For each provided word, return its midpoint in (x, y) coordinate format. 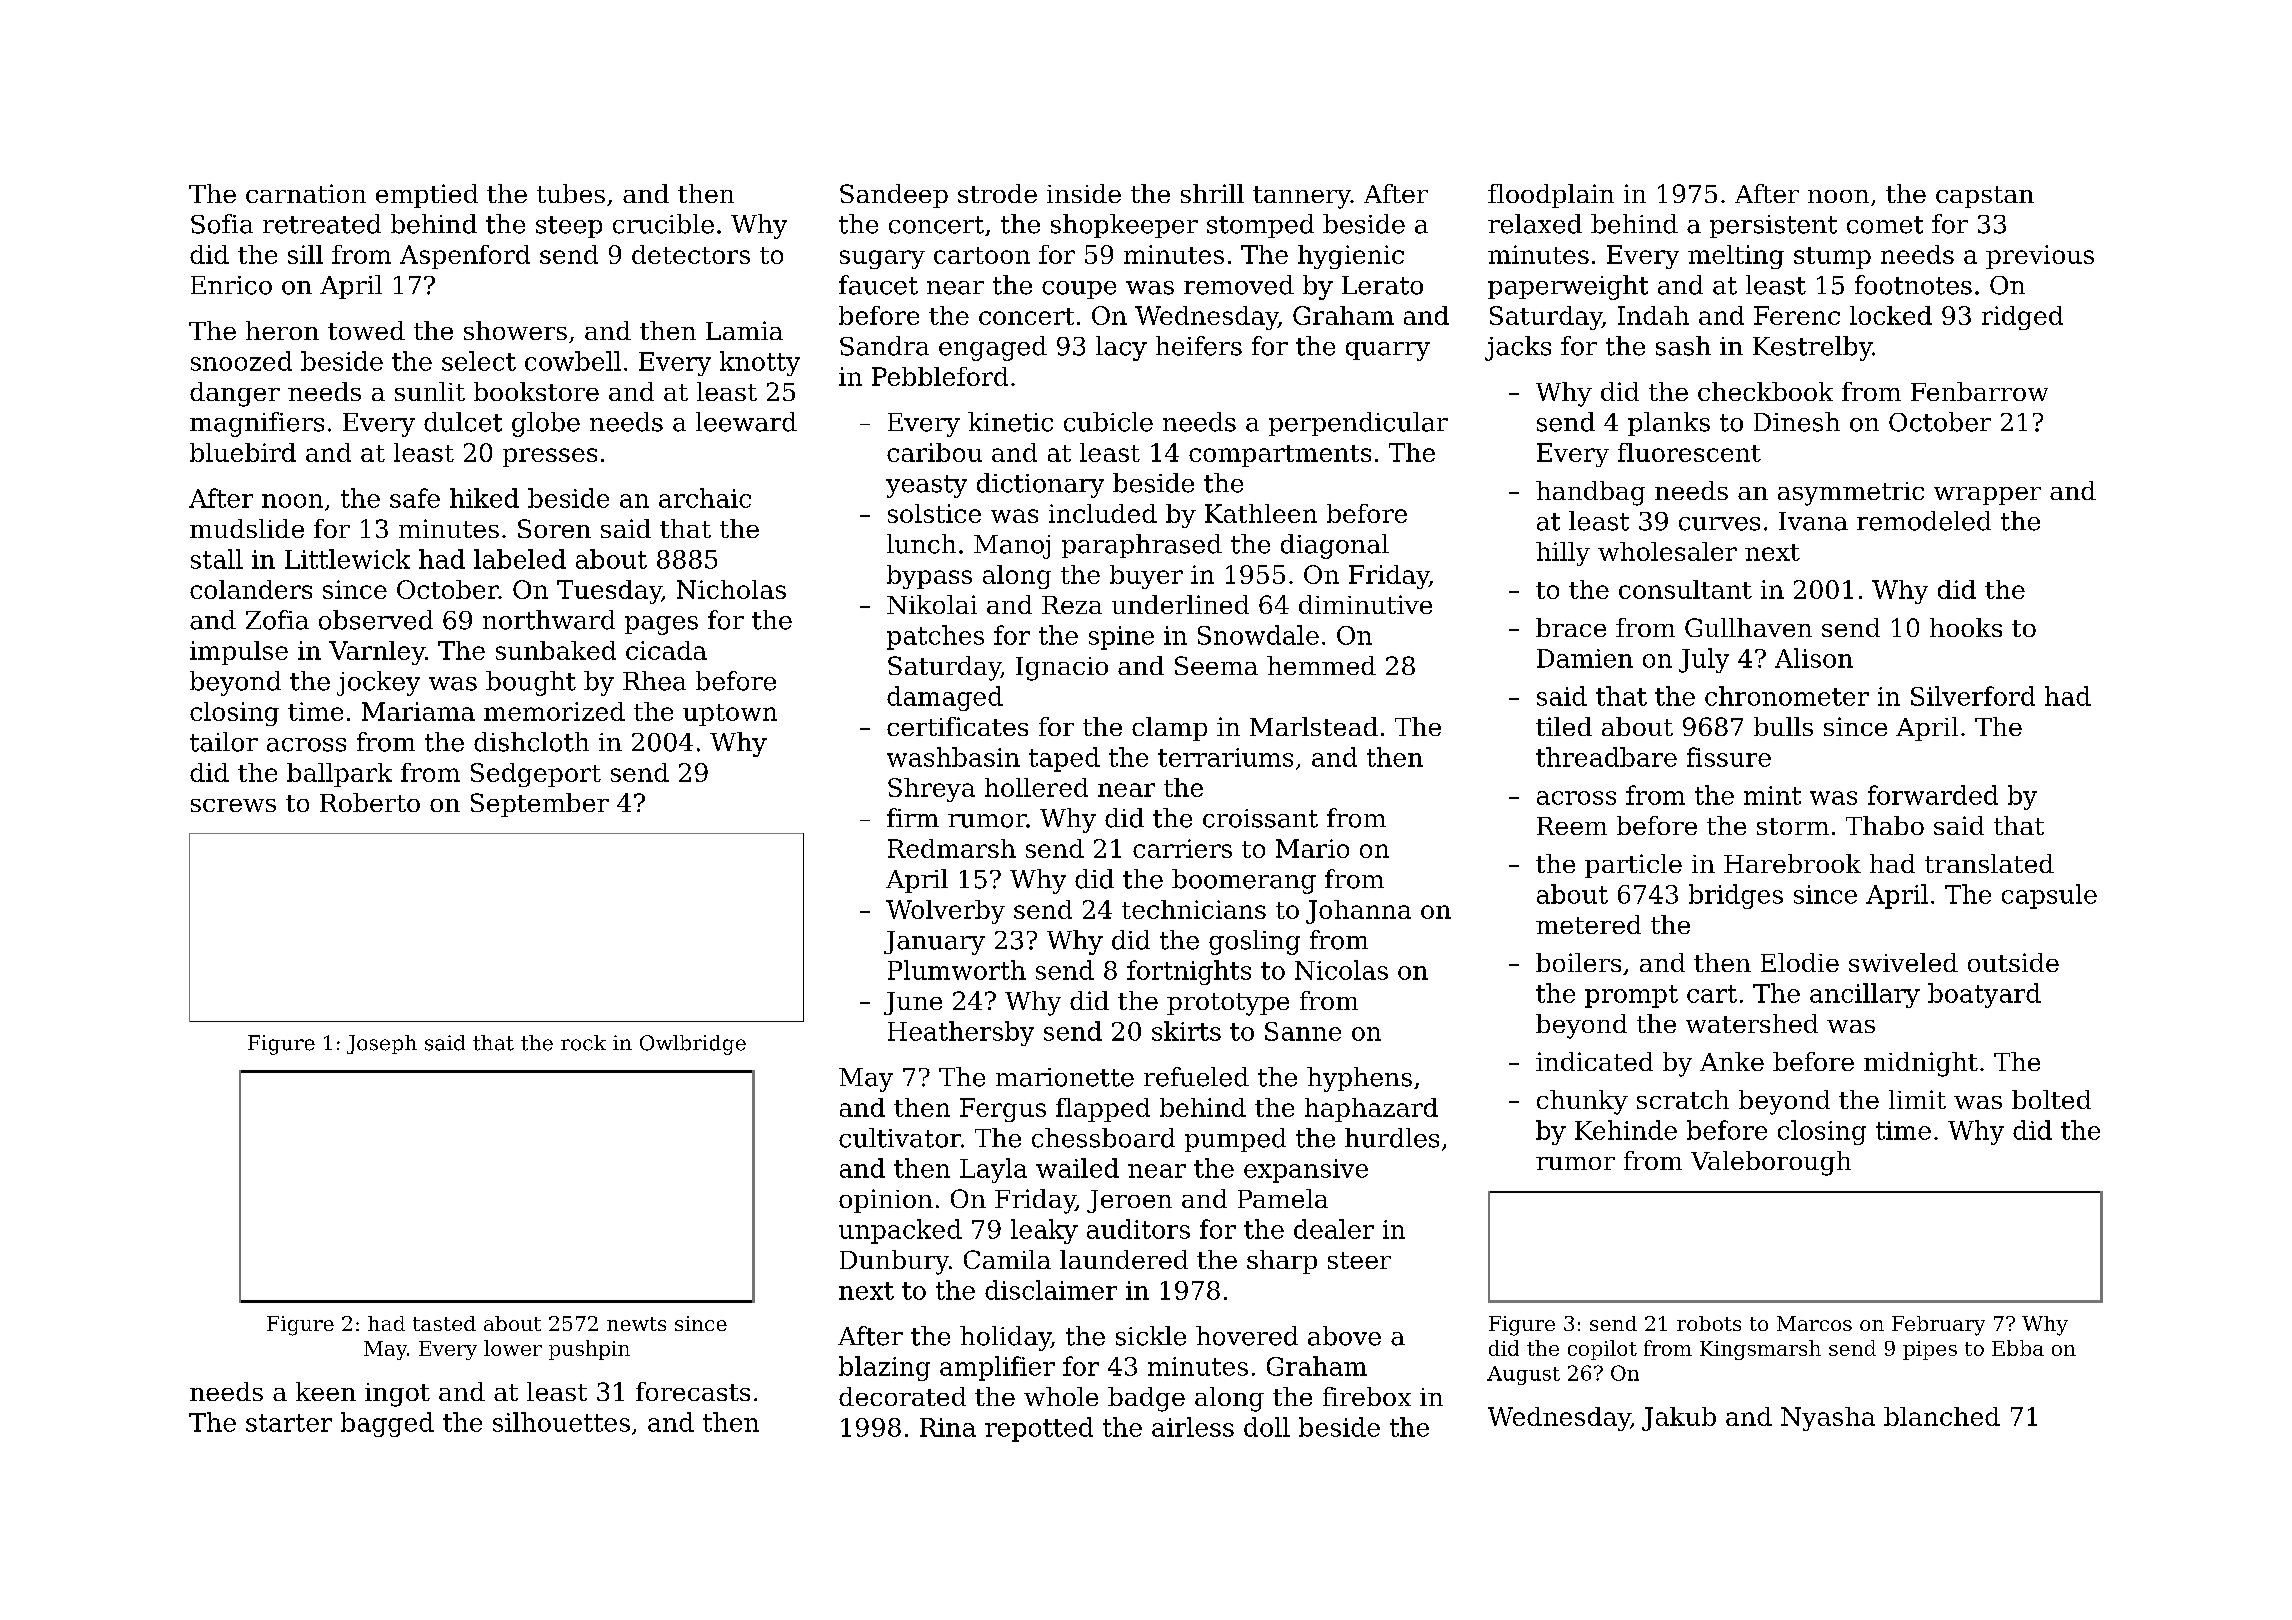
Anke (1732, 1061)
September (540, 805)
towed (366, 330)
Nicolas (1341, 970)
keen (326, 1391)
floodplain (1551, 196)
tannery (1302, 197)
